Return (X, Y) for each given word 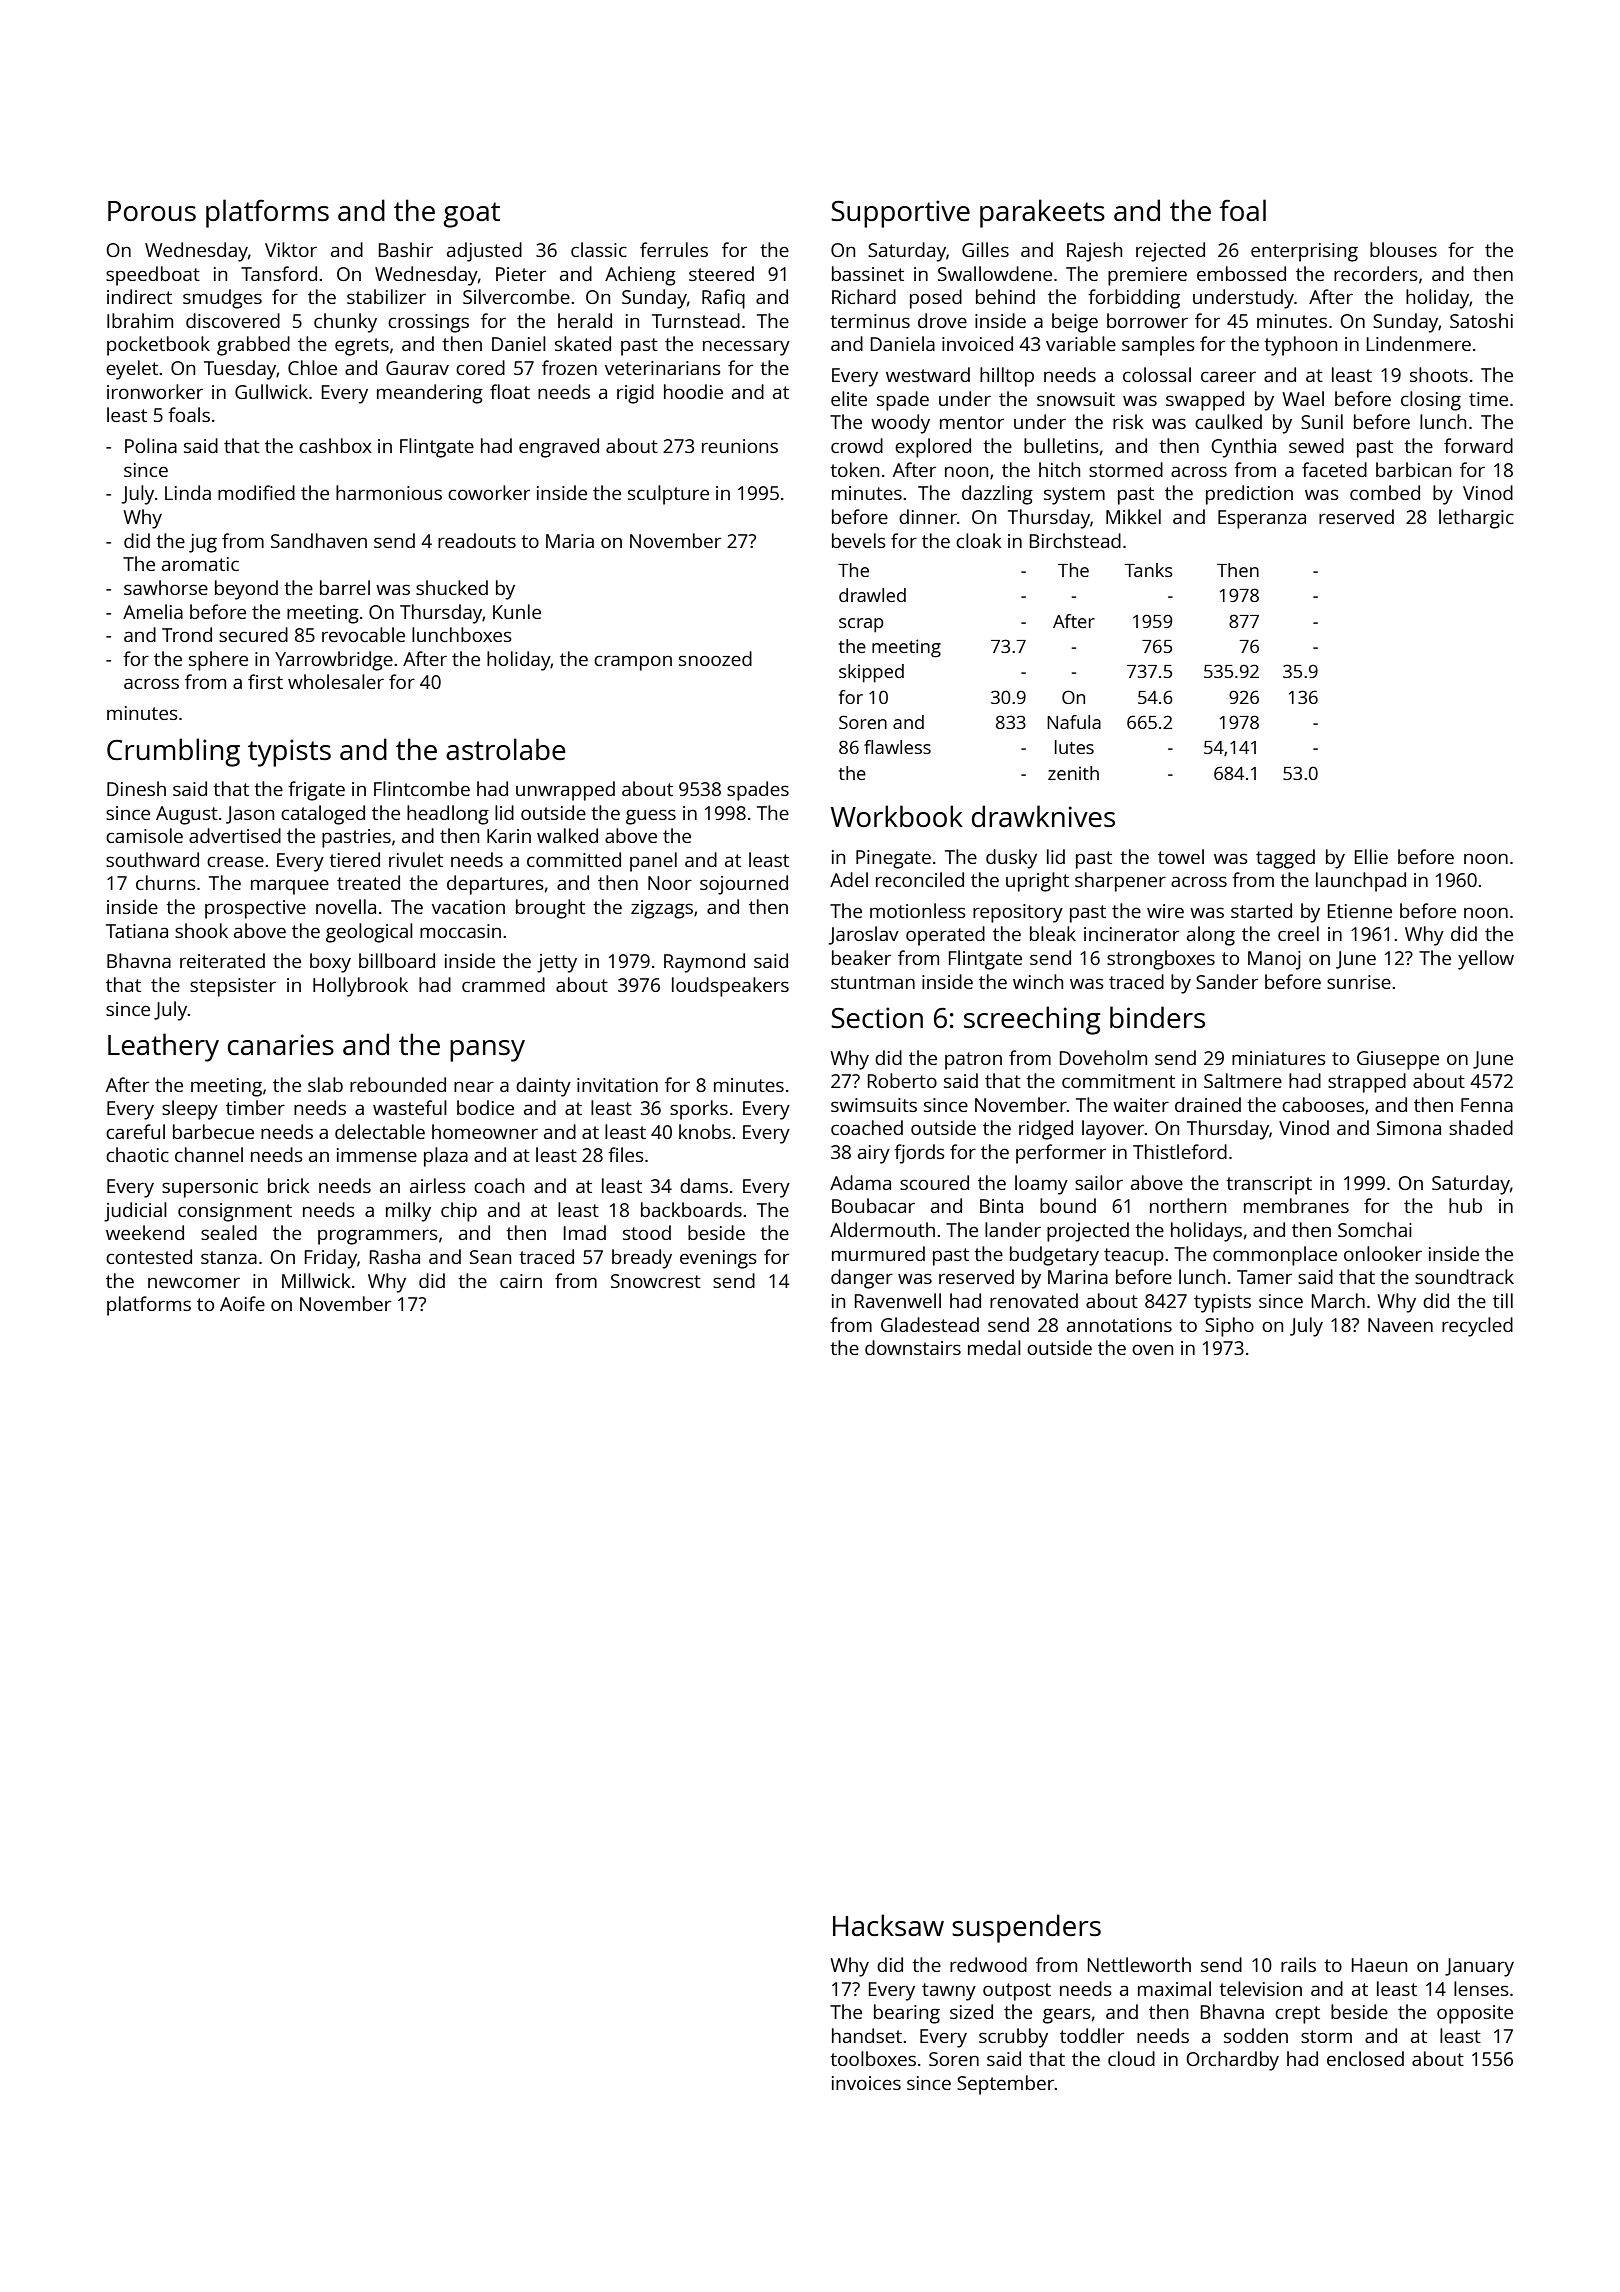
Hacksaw (888, 1925)
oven (1152, 1349)
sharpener (1120, 882)
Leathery (163, 1047)
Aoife (242, 1303)
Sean (490, 1257)
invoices (866, 2083)
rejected (1170, 252)
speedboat (153, 276)
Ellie (1371, 856)
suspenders (1026, 1928)
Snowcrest (656, 1281)
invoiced (977, 343)
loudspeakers (730, 987)
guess (651, 817)
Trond (187, 634)
